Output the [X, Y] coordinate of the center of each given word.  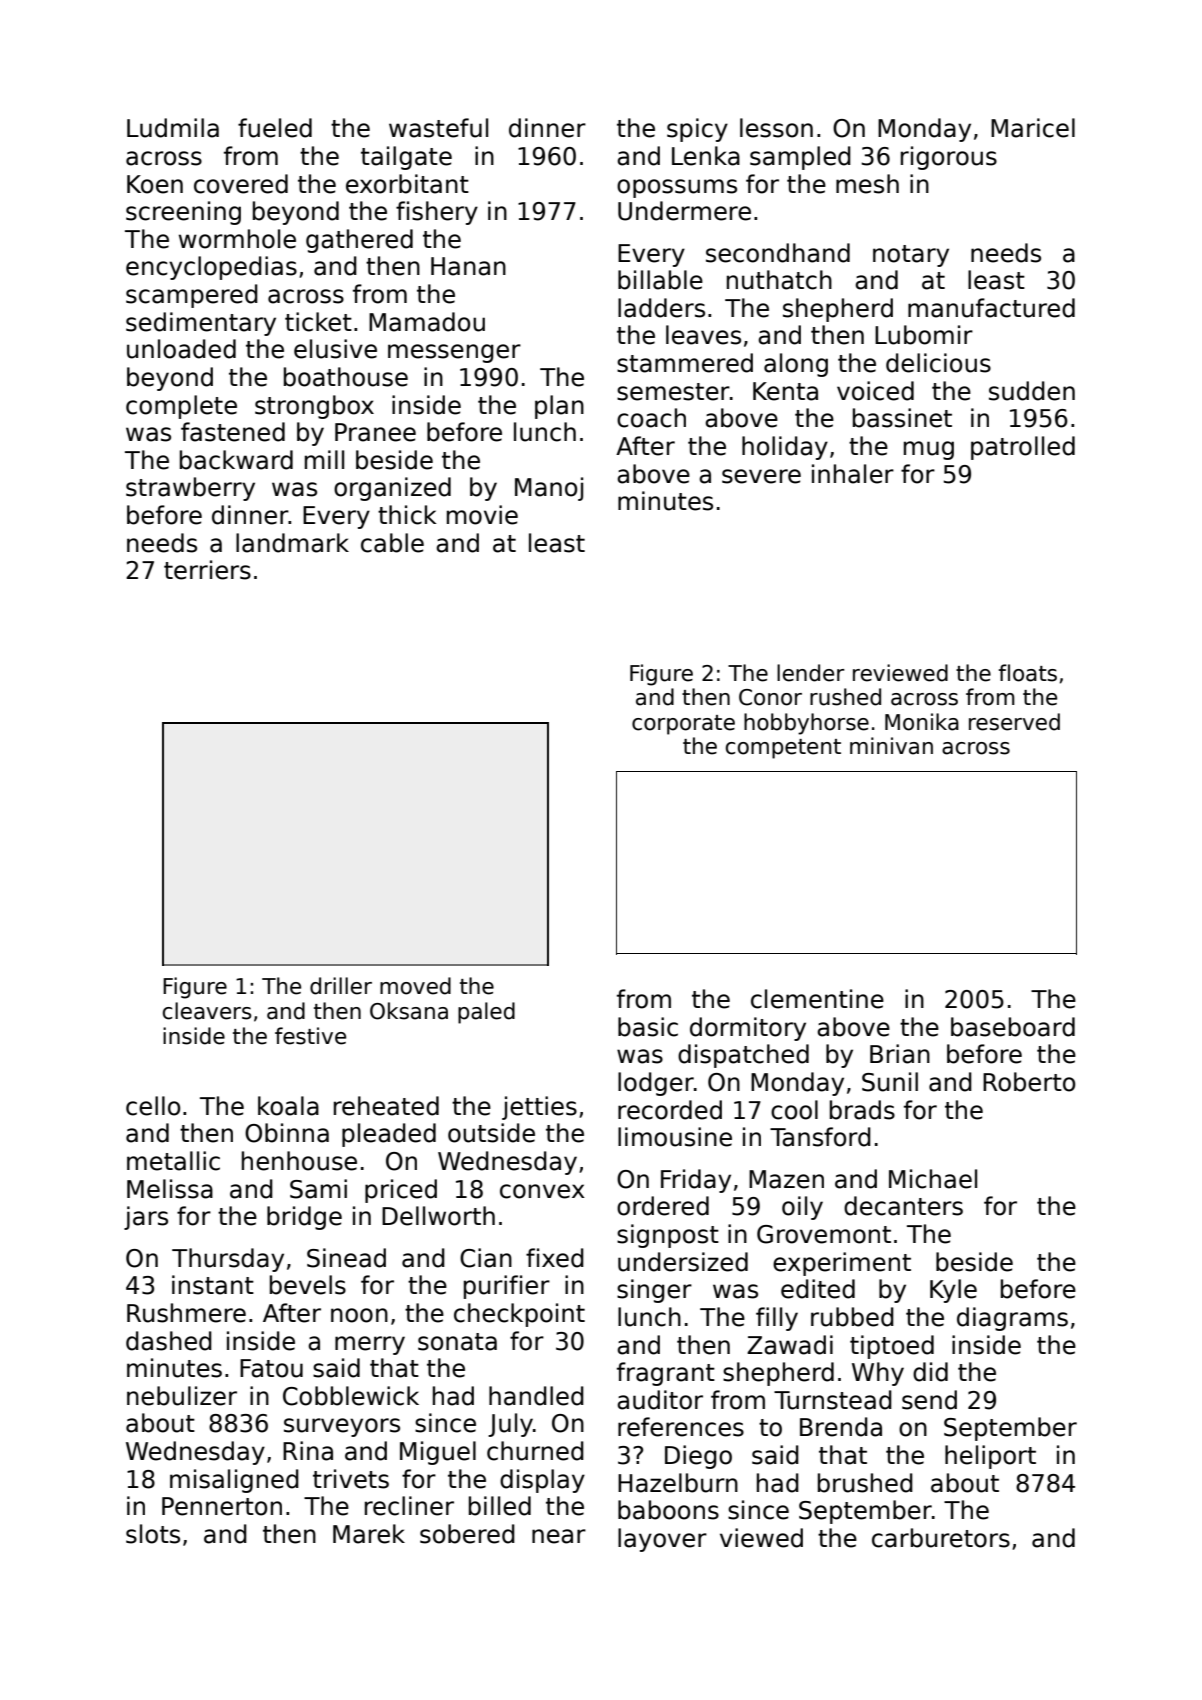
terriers [207, 570]
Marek [369, 1534]
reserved [1014, 722]
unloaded [181, 349]
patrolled [1023, 448]
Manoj [549, 489]
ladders [661, 308]
